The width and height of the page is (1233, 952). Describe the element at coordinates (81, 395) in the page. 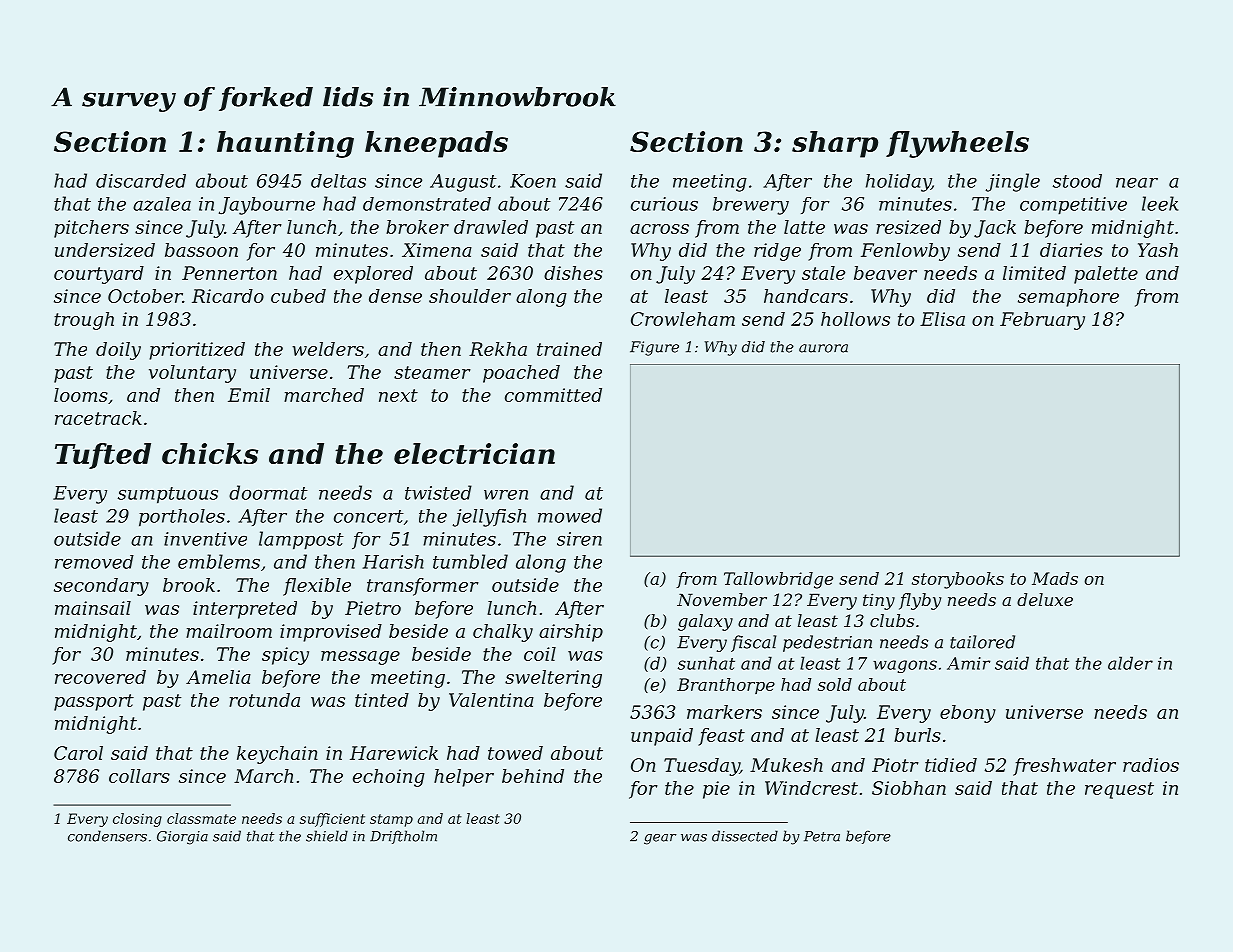

I see `looms` at that location.
